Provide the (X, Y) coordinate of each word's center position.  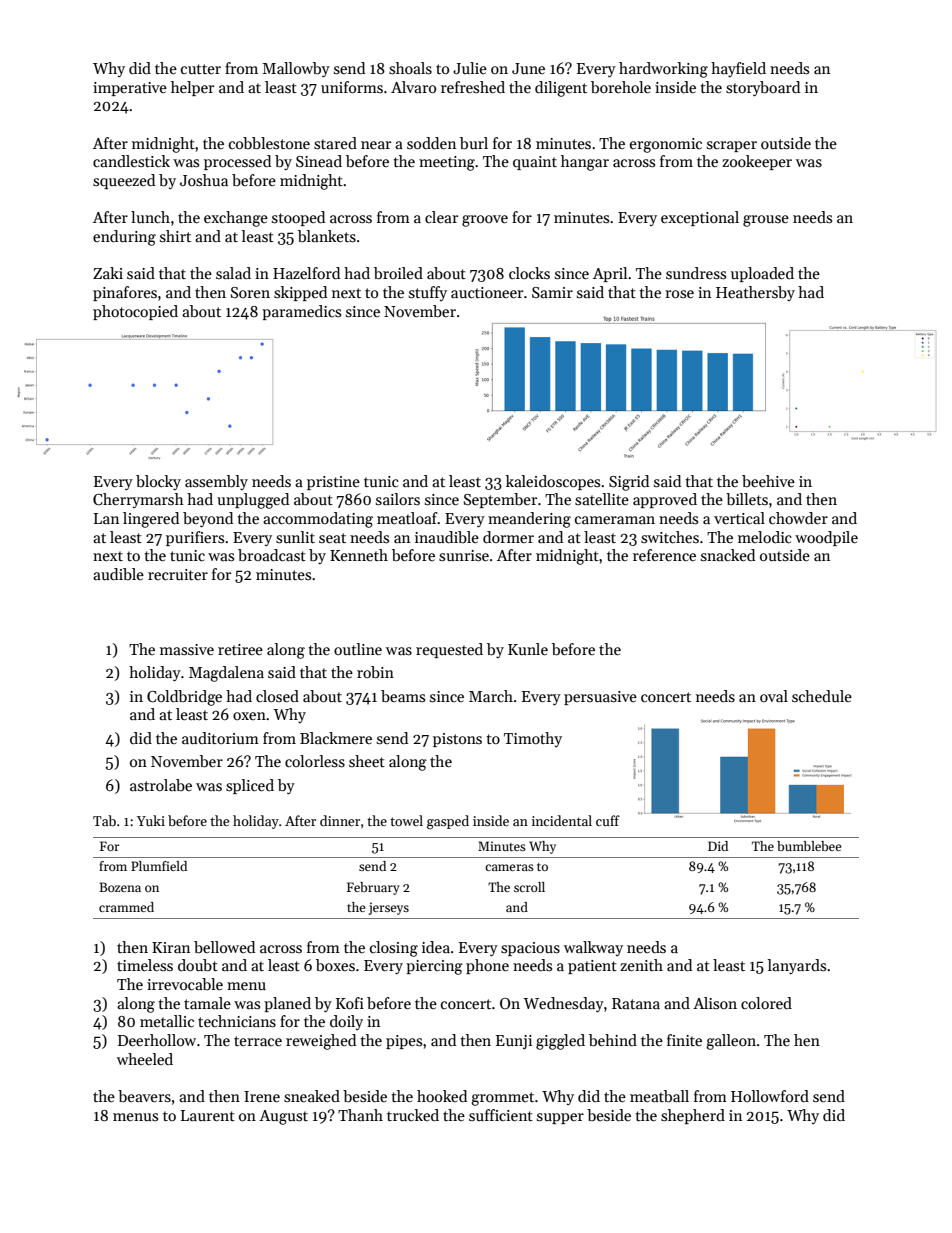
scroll (529, 887)
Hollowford (770, 1096)
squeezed (124, 181)
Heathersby (755, 293)
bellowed (224, 947)
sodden (431, 143)
